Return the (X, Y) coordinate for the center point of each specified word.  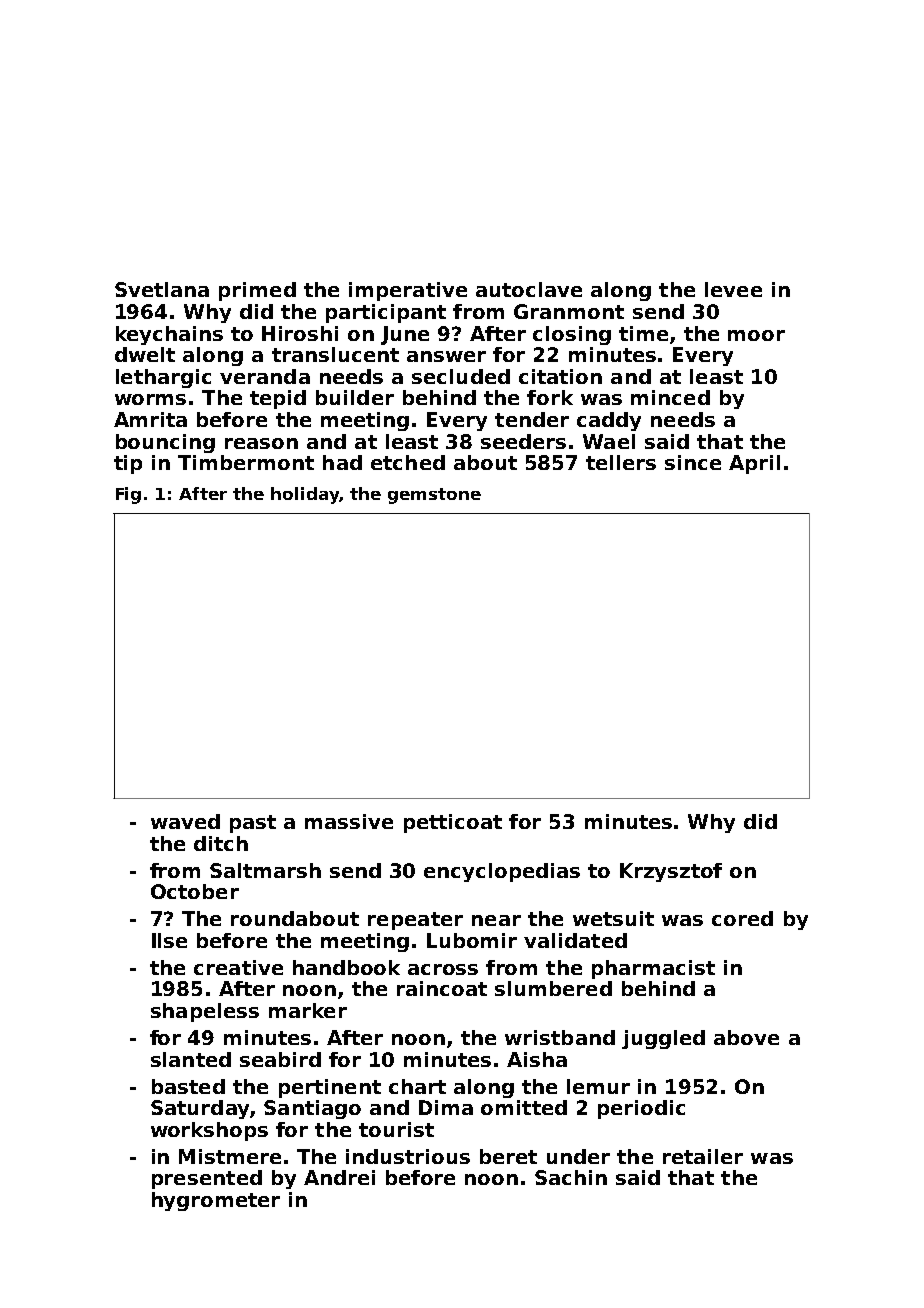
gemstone (434, 496)
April (754, 464)
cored (742, 918)
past (253, 824)
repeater (415, 921)
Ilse (169, 940)
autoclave (529, 289)
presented (207, 1179)
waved (185, 821)
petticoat (453, 823)
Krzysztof (671, 872)
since (693, 462)
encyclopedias (502, 872)
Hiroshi (300, 333)
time (643, 333)
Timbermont (246, 462)
